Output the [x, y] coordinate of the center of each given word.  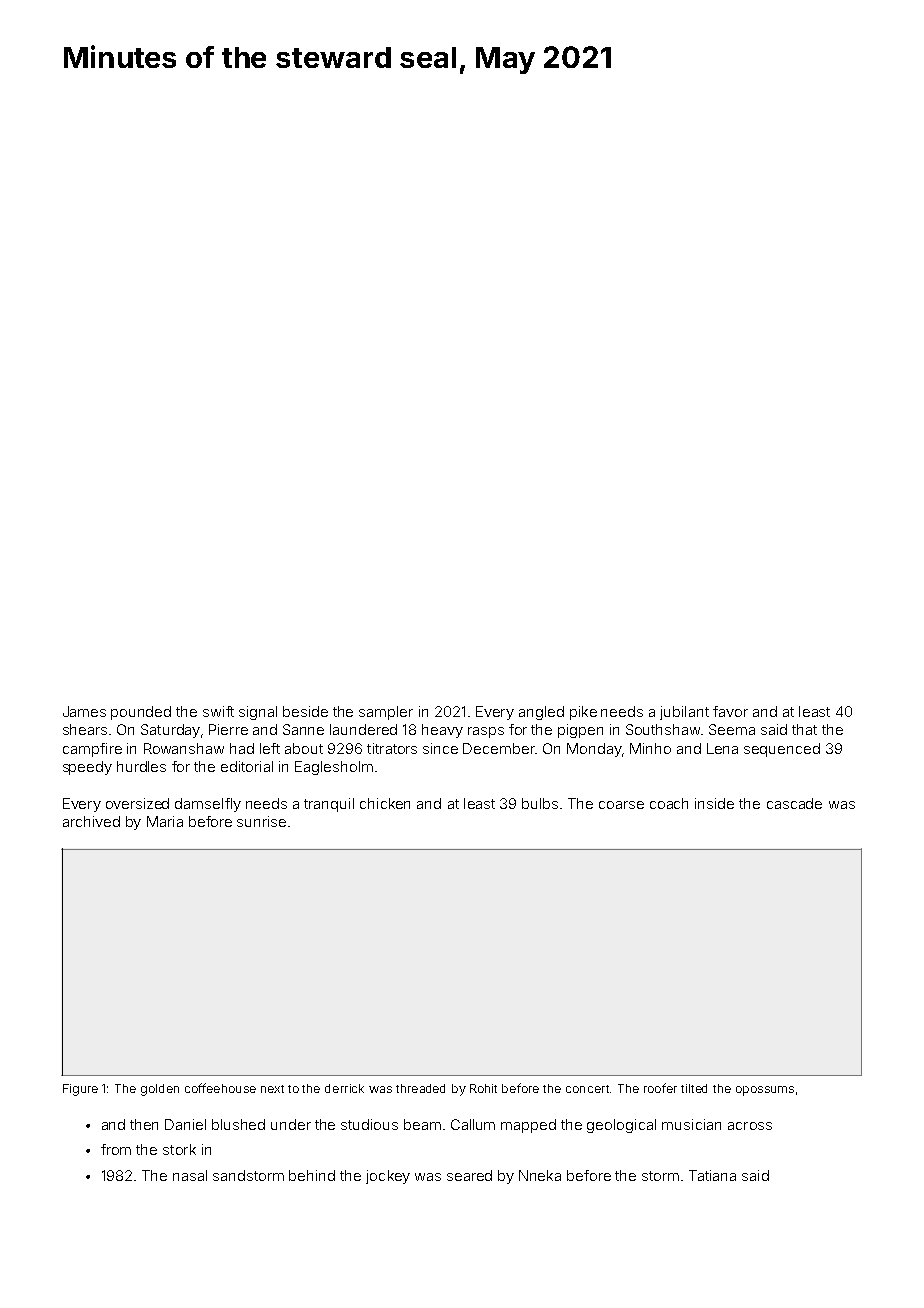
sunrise [261, 821]
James [84, 711]
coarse [621, 805]
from [116, 1149]
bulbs [540, 803]
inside [714, 803]
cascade [794, 803]
